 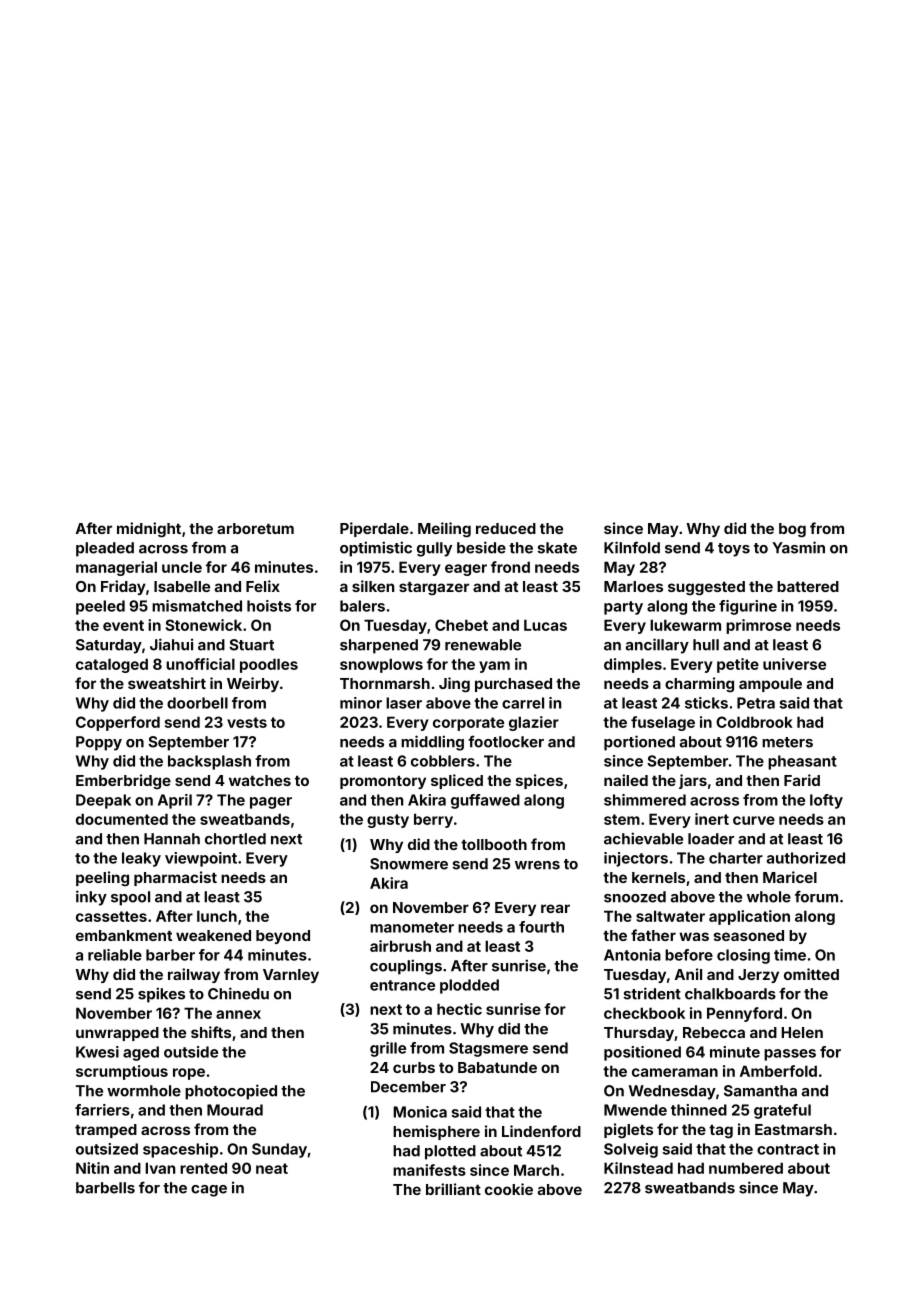 I want to click on nailed, so click(x=626, y=780).
